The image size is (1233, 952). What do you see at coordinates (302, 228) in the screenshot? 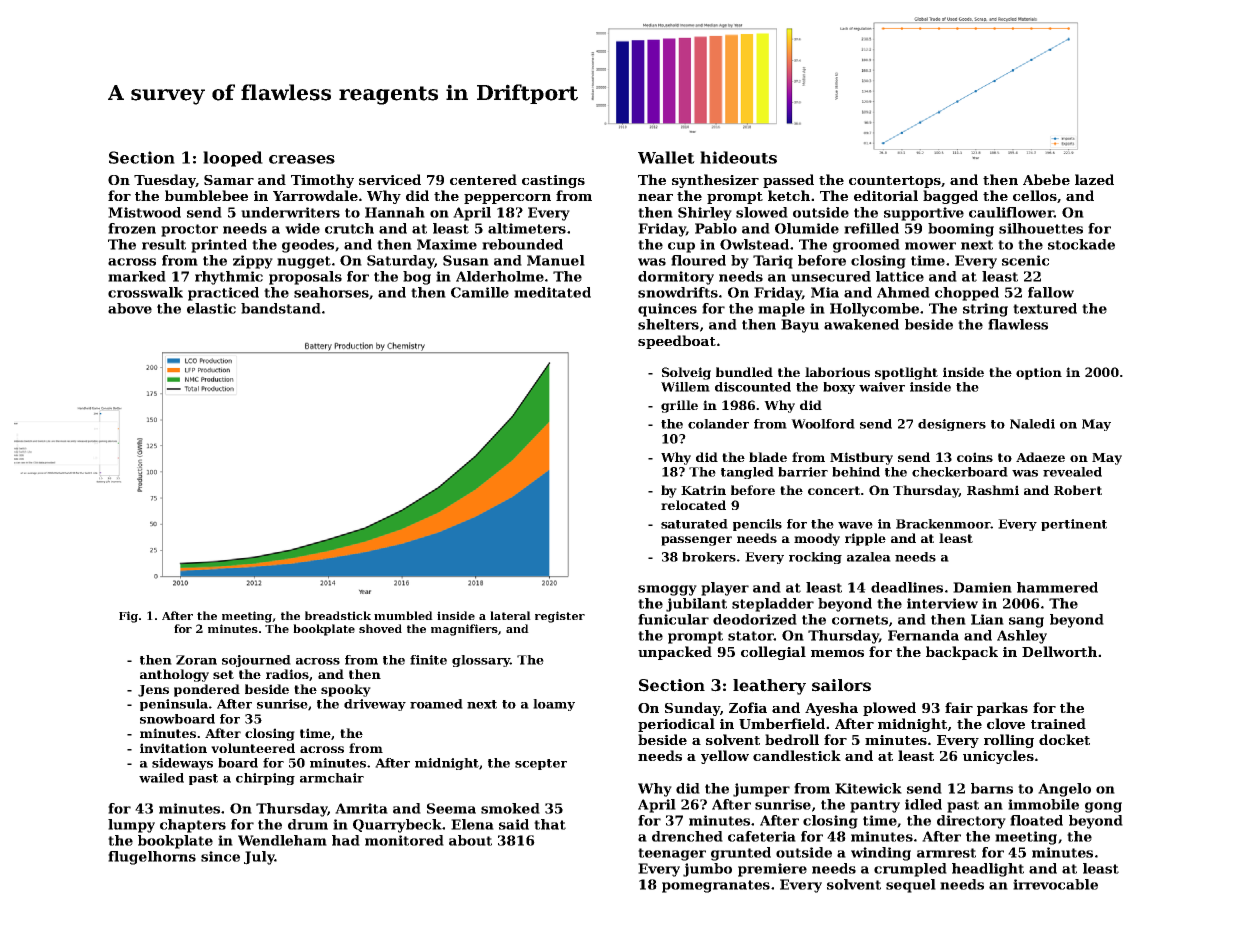
I see `wide` at bounding box center [302, 228].
